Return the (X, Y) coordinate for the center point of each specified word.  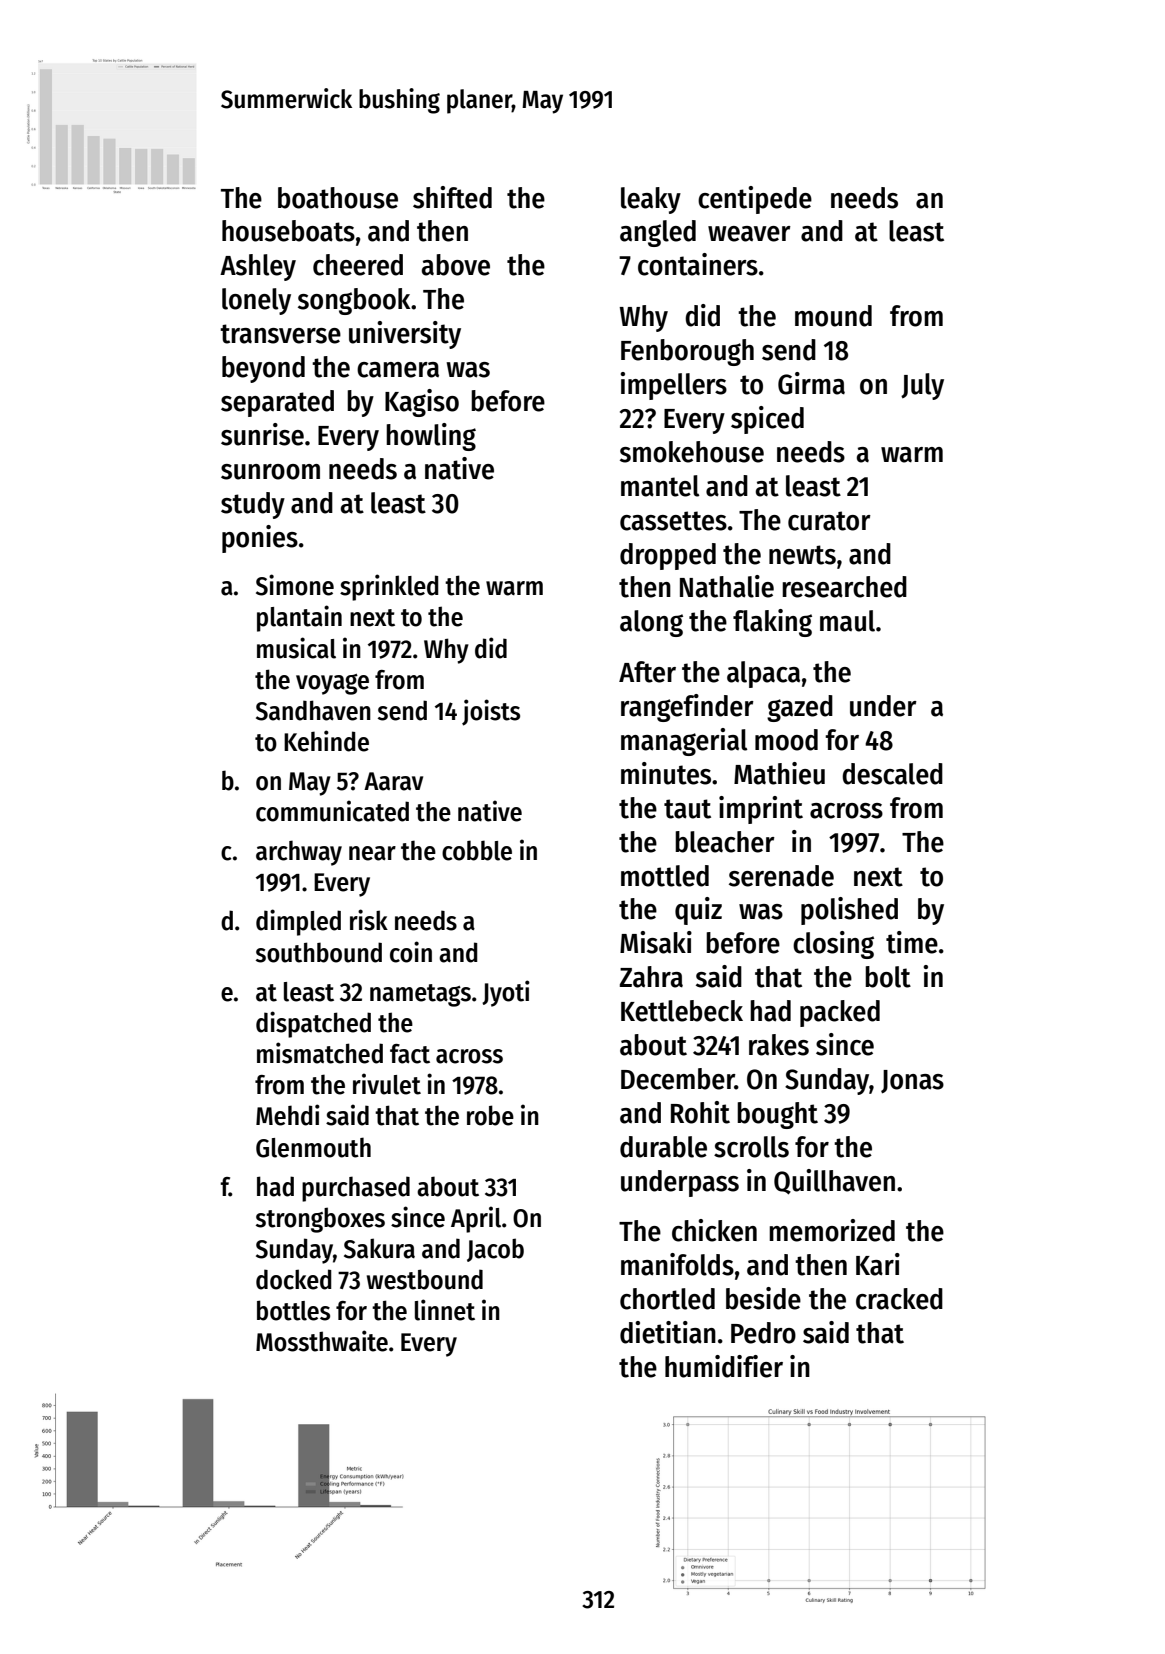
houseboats (288, 231)
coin (411, 952)
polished (849, 911)
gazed (800, 708)
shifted (452, 197)
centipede (755, 200)
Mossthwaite (322, 1341)
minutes (666, 773)
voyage (332, 684)
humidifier (724, 1366)
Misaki (656, 942)
